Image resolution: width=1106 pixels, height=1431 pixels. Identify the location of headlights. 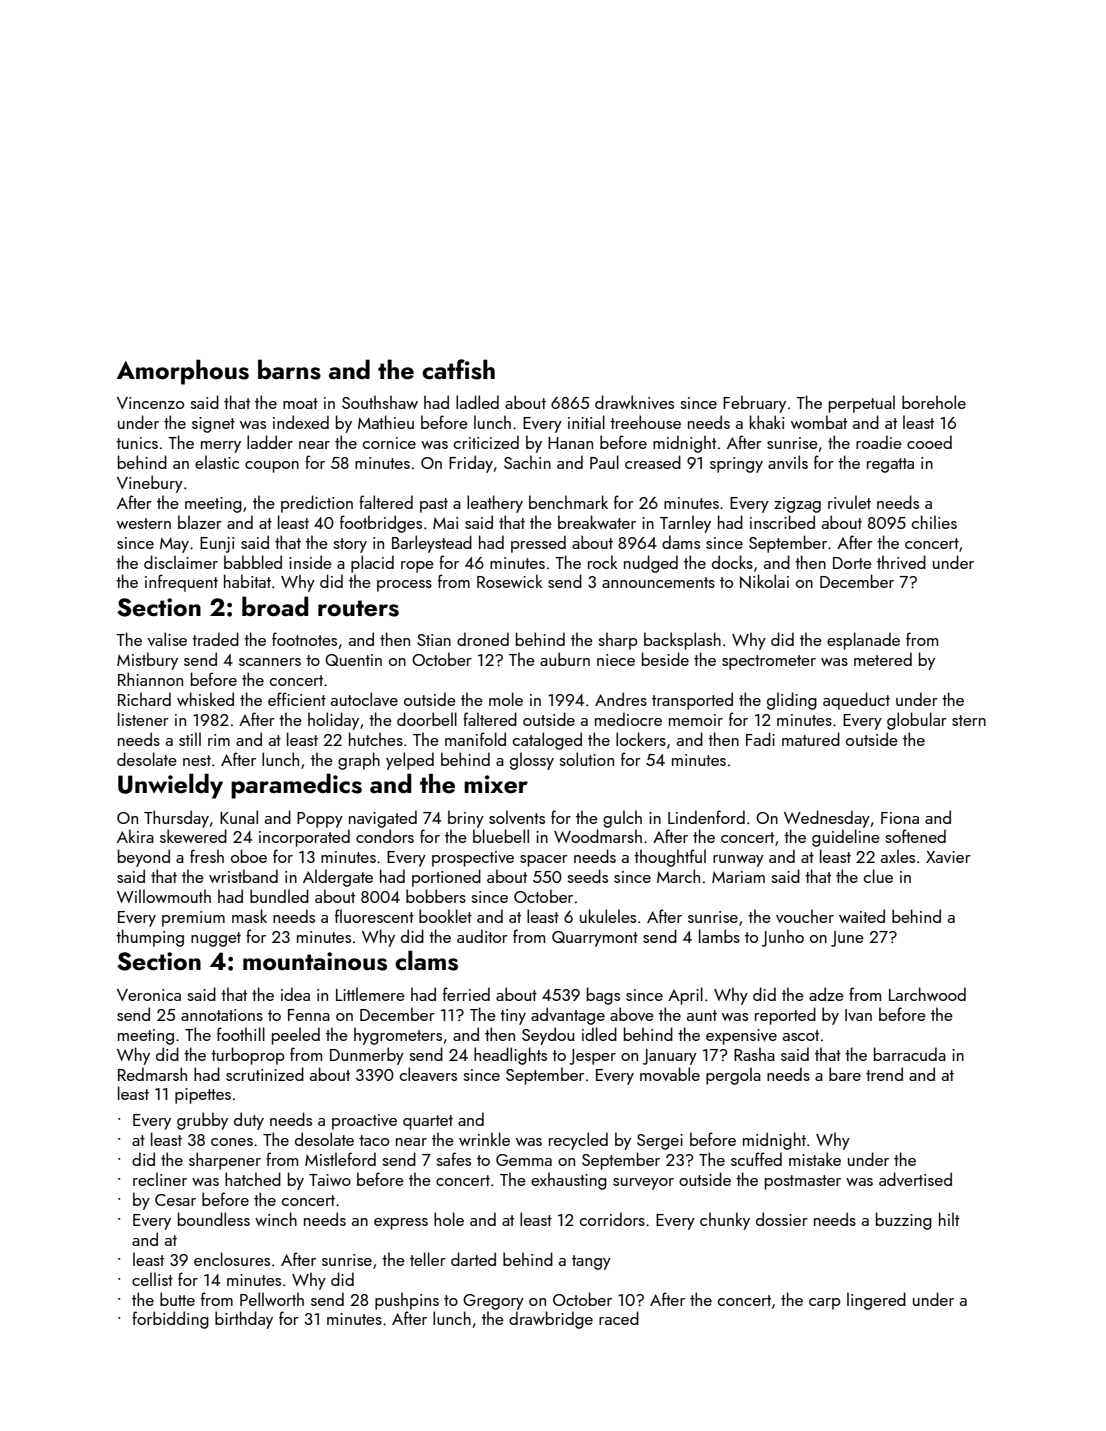
(510, 1056).
